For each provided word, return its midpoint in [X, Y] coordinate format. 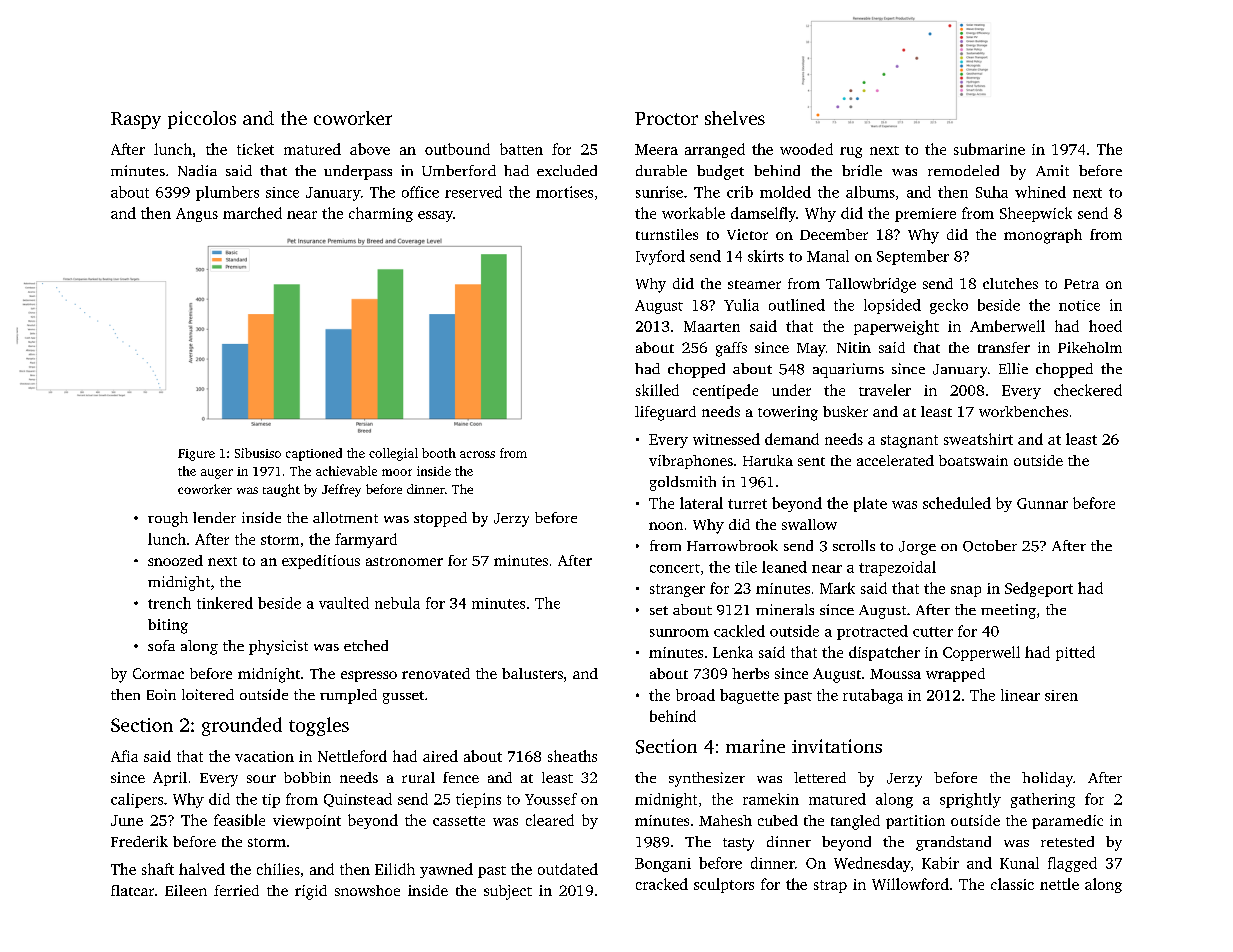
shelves [735, 118]
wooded [806, 149]
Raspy [136, 120]
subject [508, 892]
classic [1012, 884]
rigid [311, 892]
